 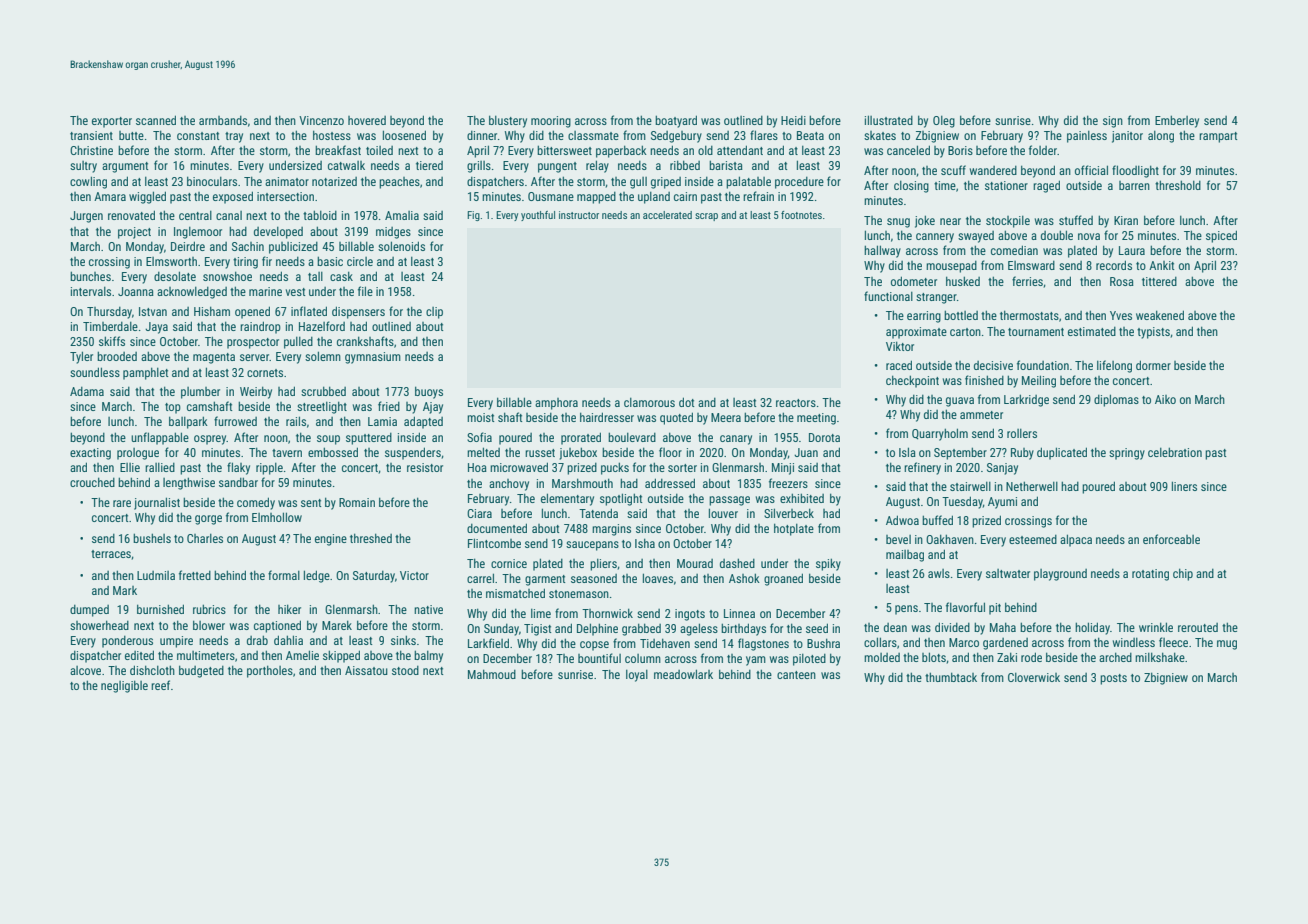 I want to click on ferries, so click(x=1027, y=281).
